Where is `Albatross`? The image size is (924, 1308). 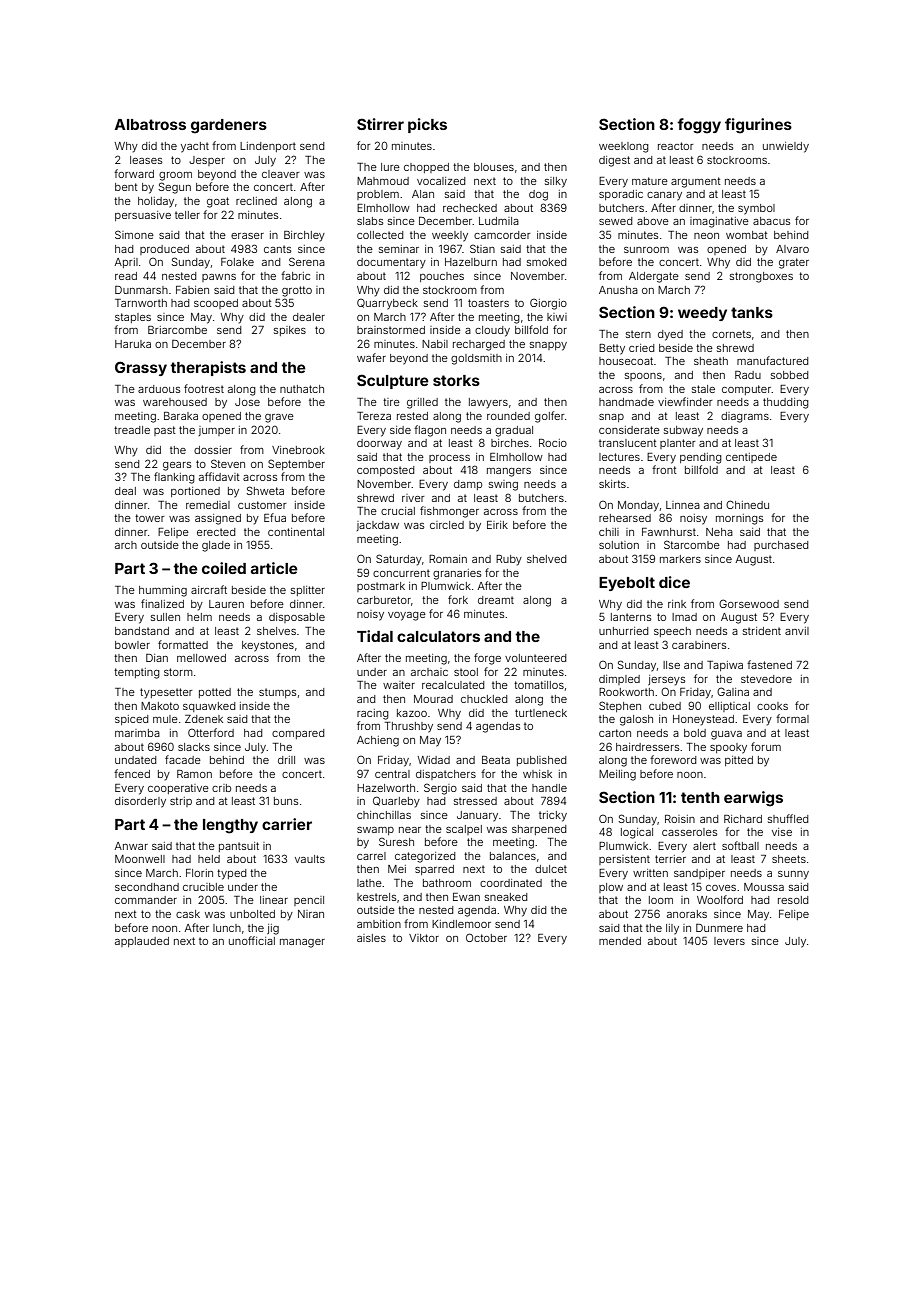 Albatross is located at coordinates (150, 124).
